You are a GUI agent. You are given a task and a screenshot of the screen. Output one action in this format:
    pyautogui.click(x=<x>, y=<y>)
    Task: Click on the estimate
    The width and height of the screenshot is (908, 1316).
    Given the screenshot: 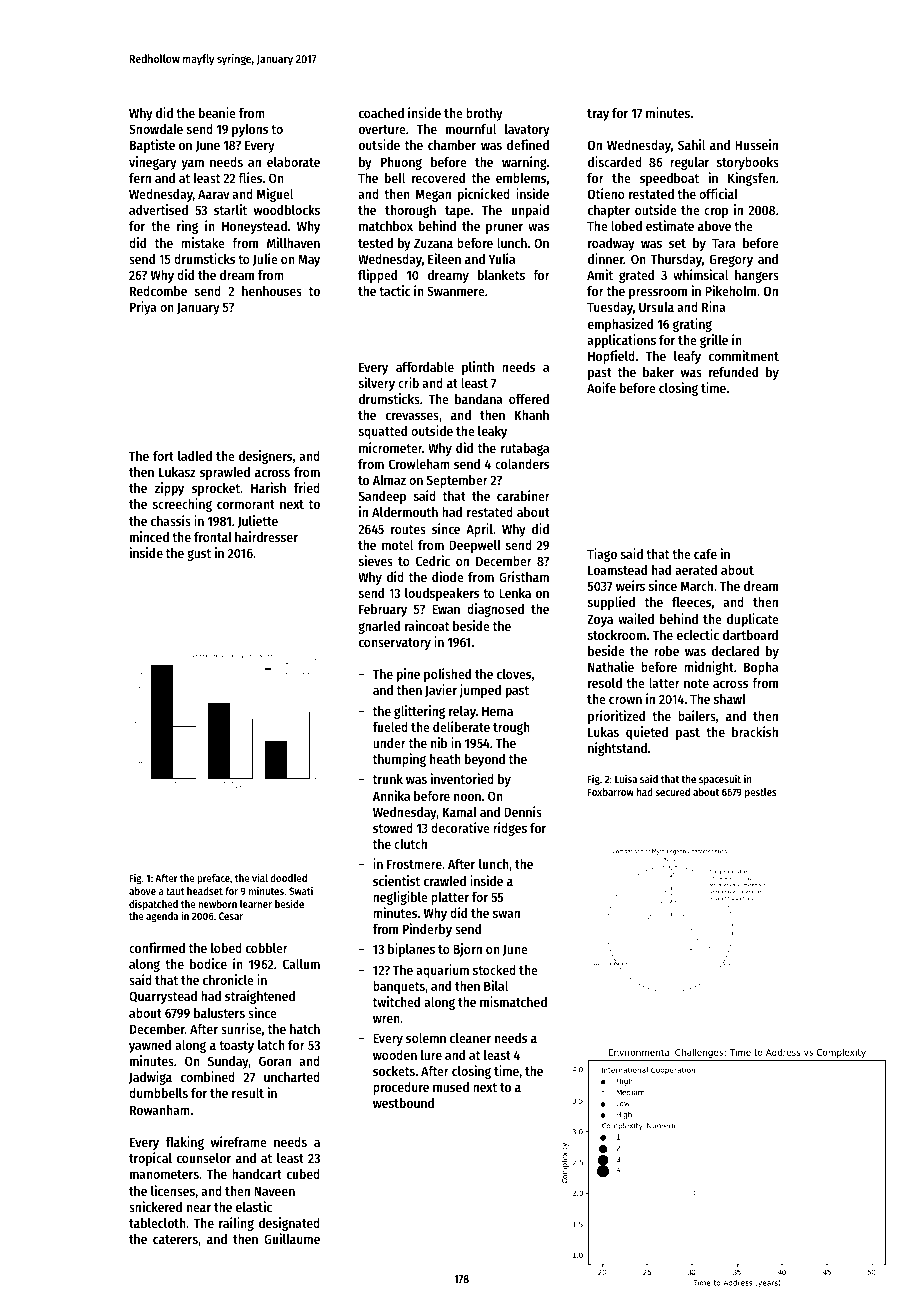 What is the action you would take?
    pyautogui.click(x=670, y=225)
